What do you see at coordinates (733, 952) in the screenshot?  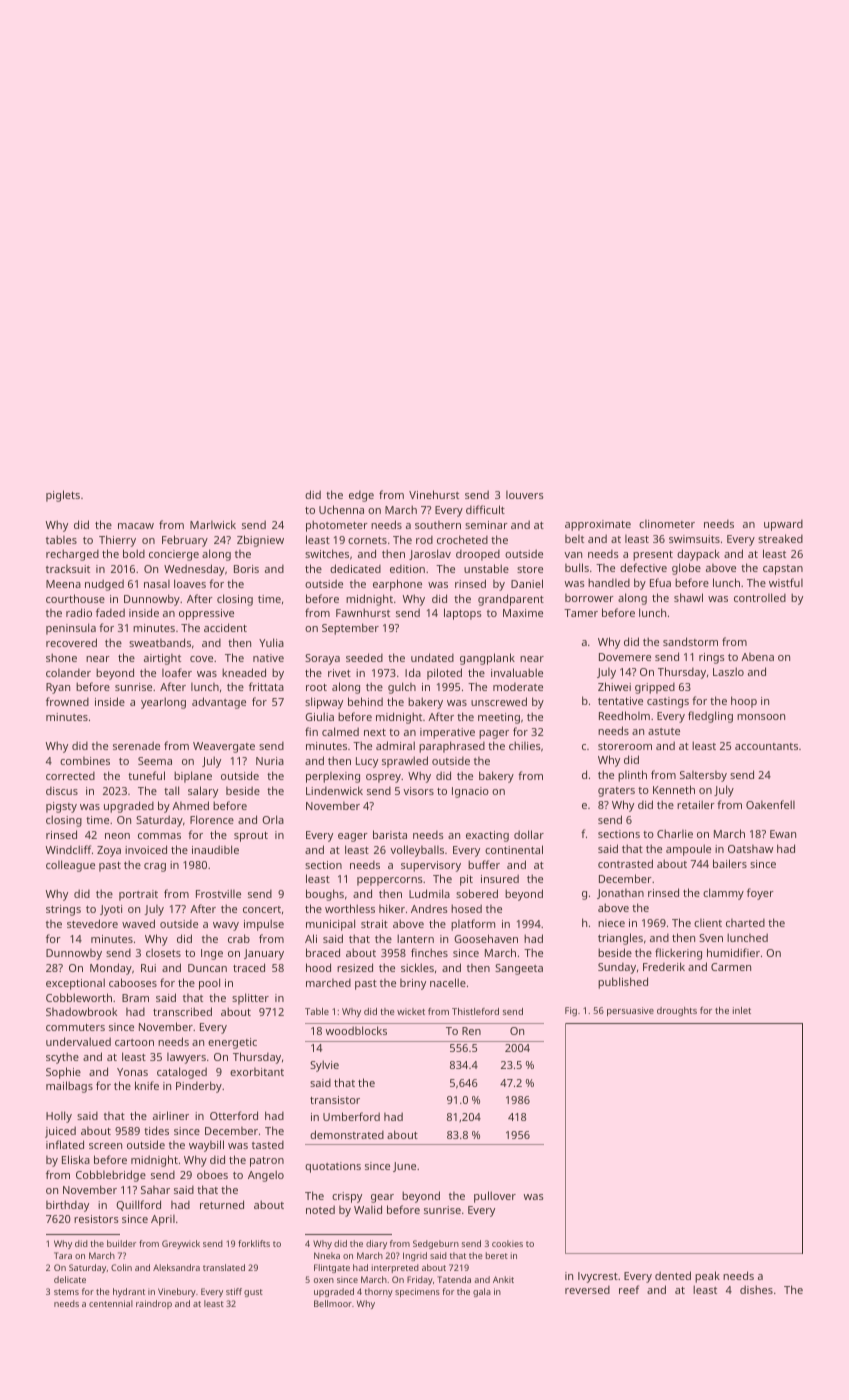 I see `humidifier` at bounding box center [733, 952].
